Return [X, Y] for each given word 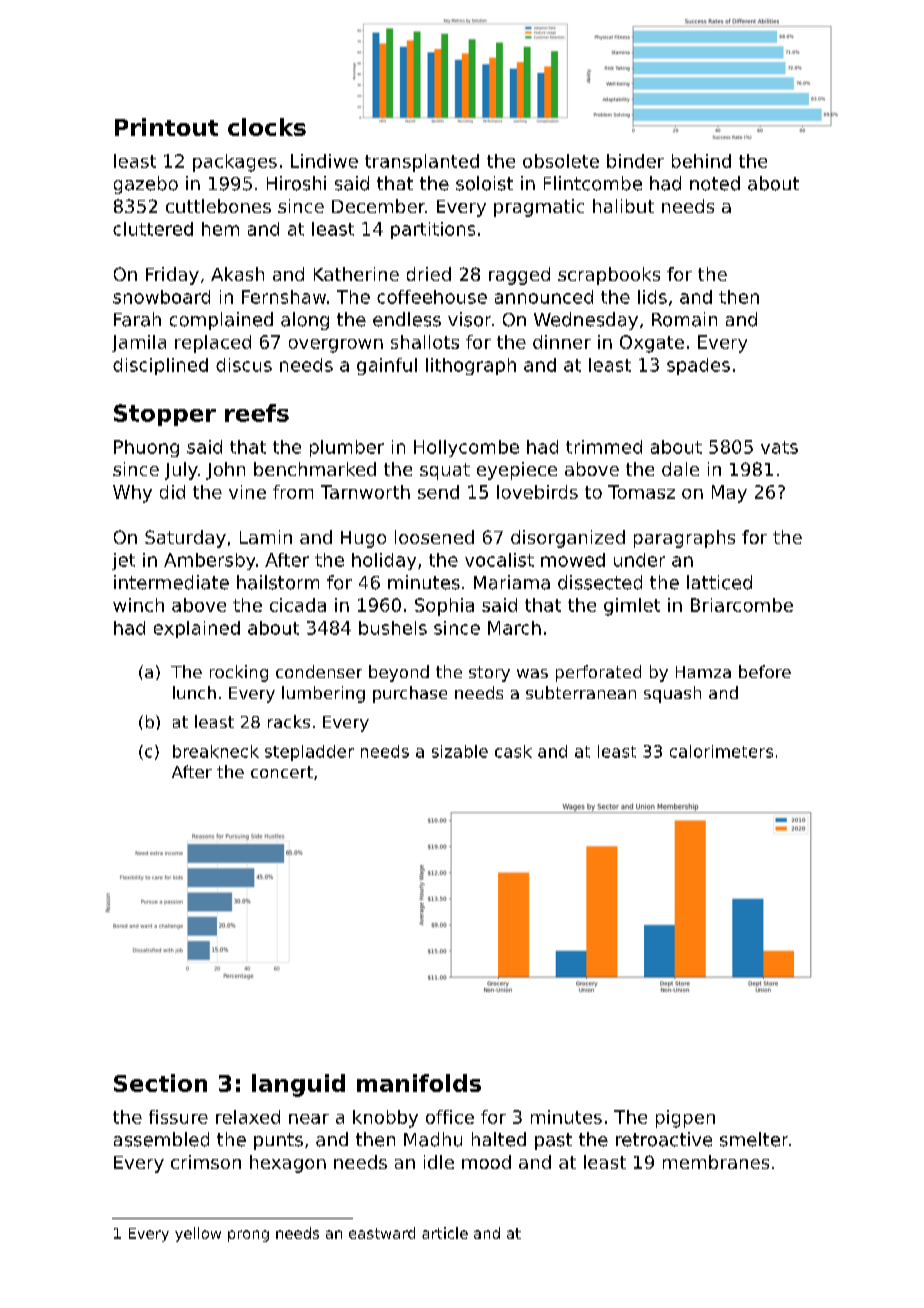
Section [160, 1083]
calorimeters [721, 751]
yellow [198, 1234]
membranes [716, 1162]
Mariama [512, 582]
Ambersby [209, 561]
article [445, 1233]
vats [779, 447]
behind [701, 161]
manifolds [419, 1083]
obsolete [561, 161]
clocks [267, 127]
